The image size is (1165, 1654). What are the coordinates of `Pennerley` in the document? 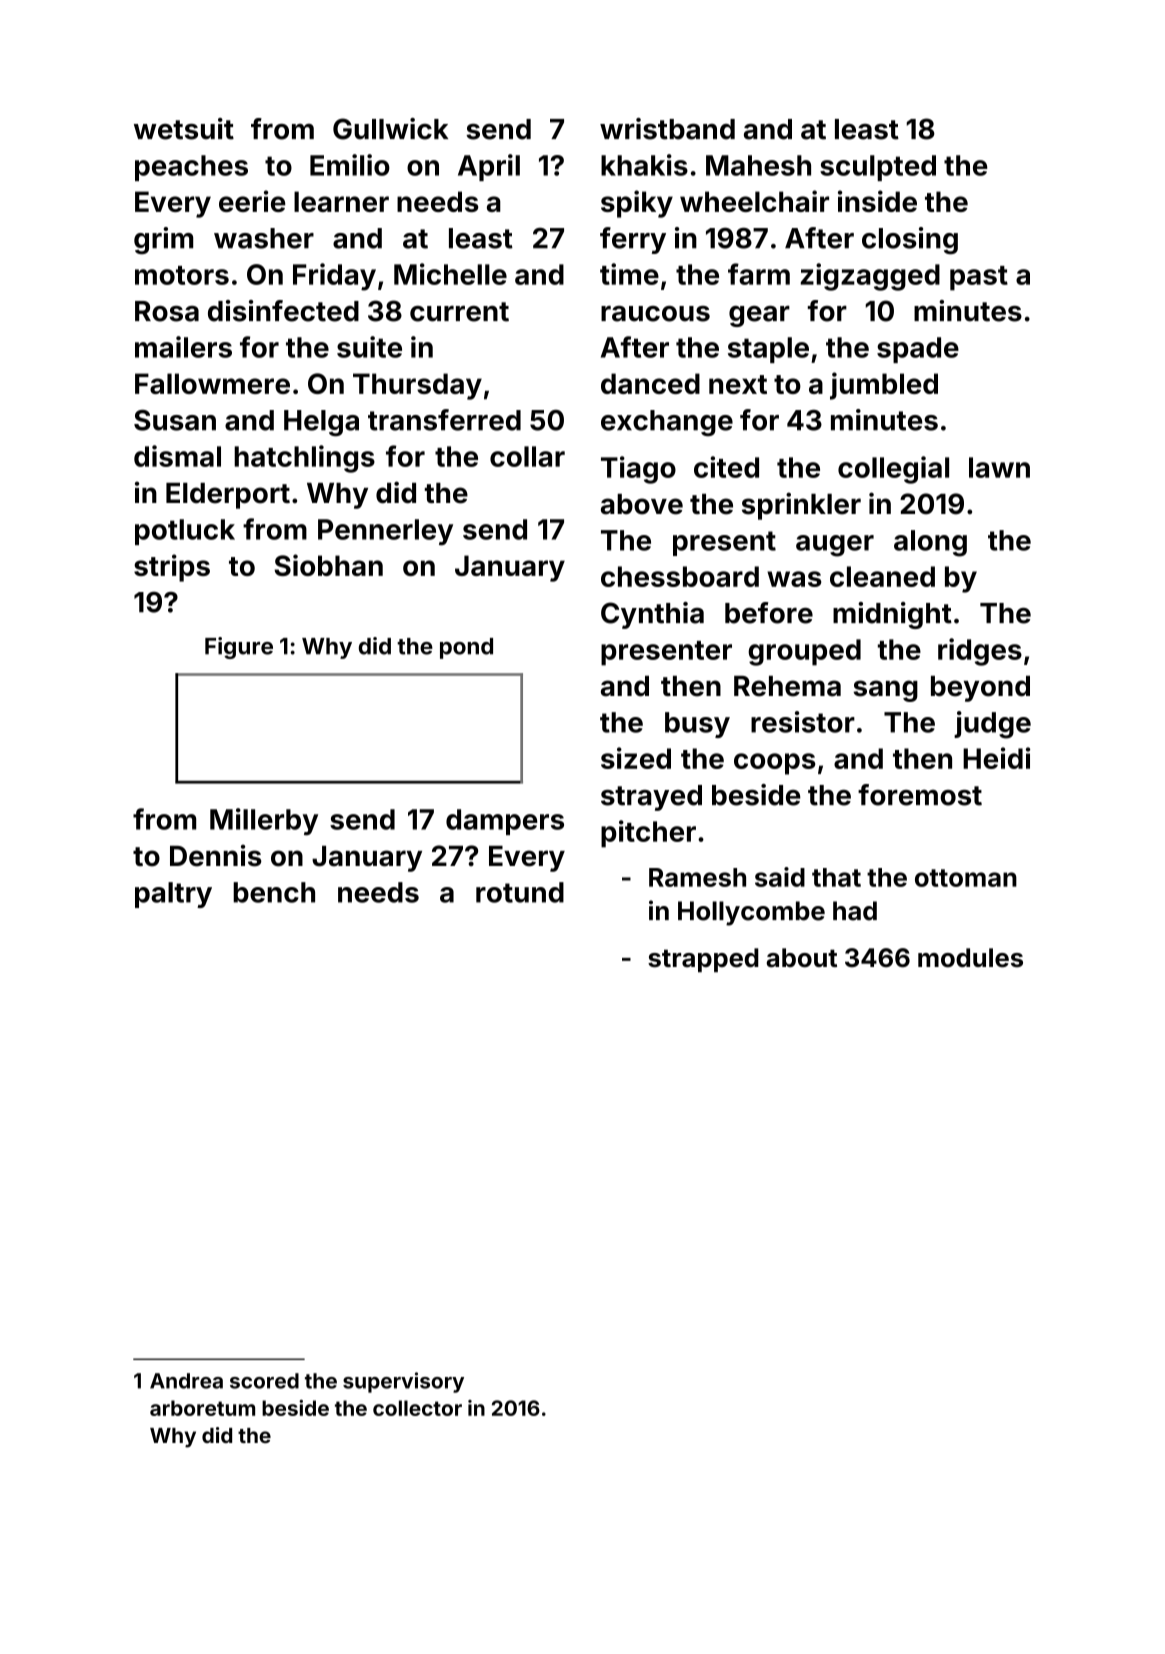 It's located at (385, 532).
